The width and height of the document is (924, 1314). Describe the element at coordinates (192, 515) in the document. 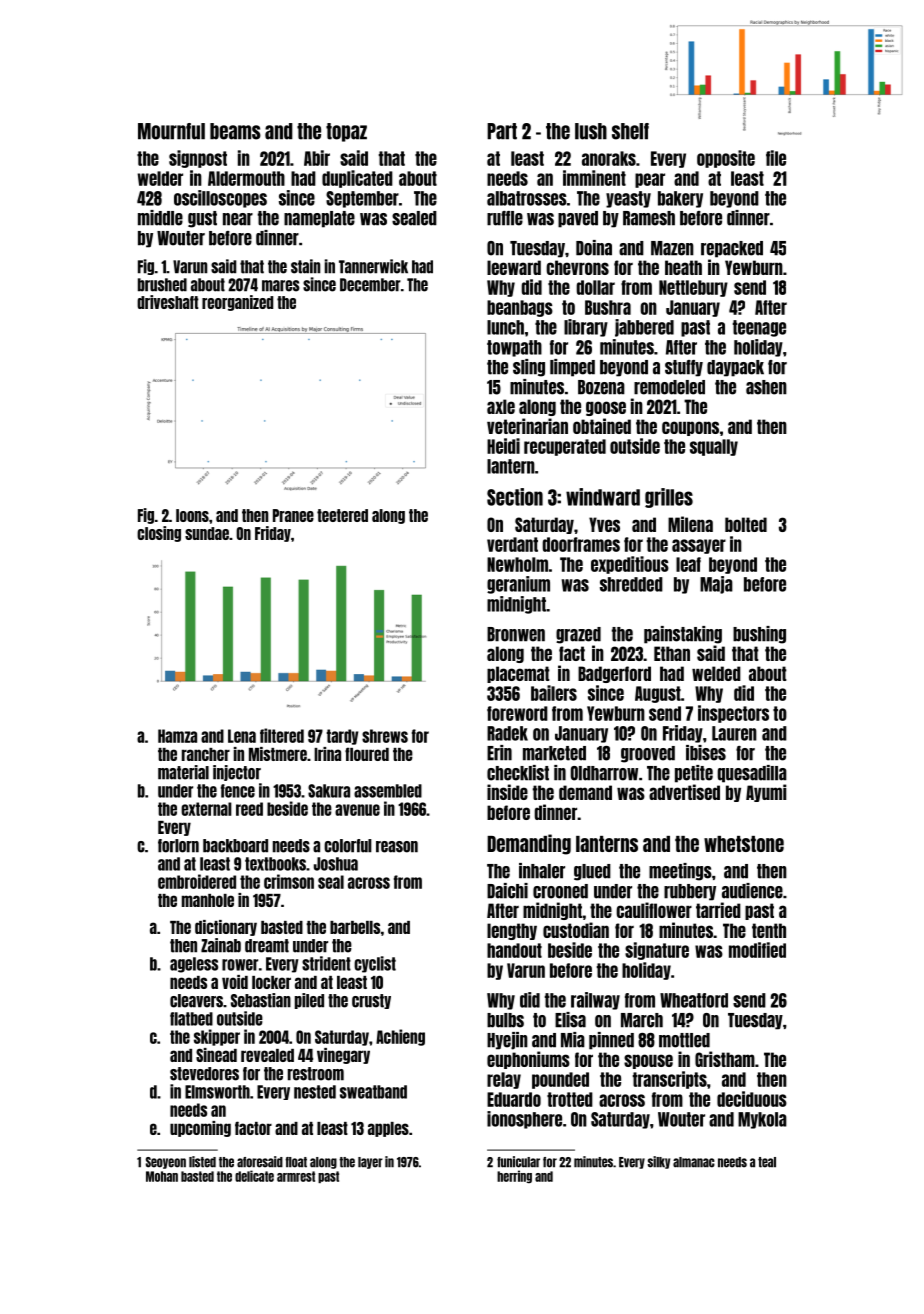

I see `loons` at that location.
